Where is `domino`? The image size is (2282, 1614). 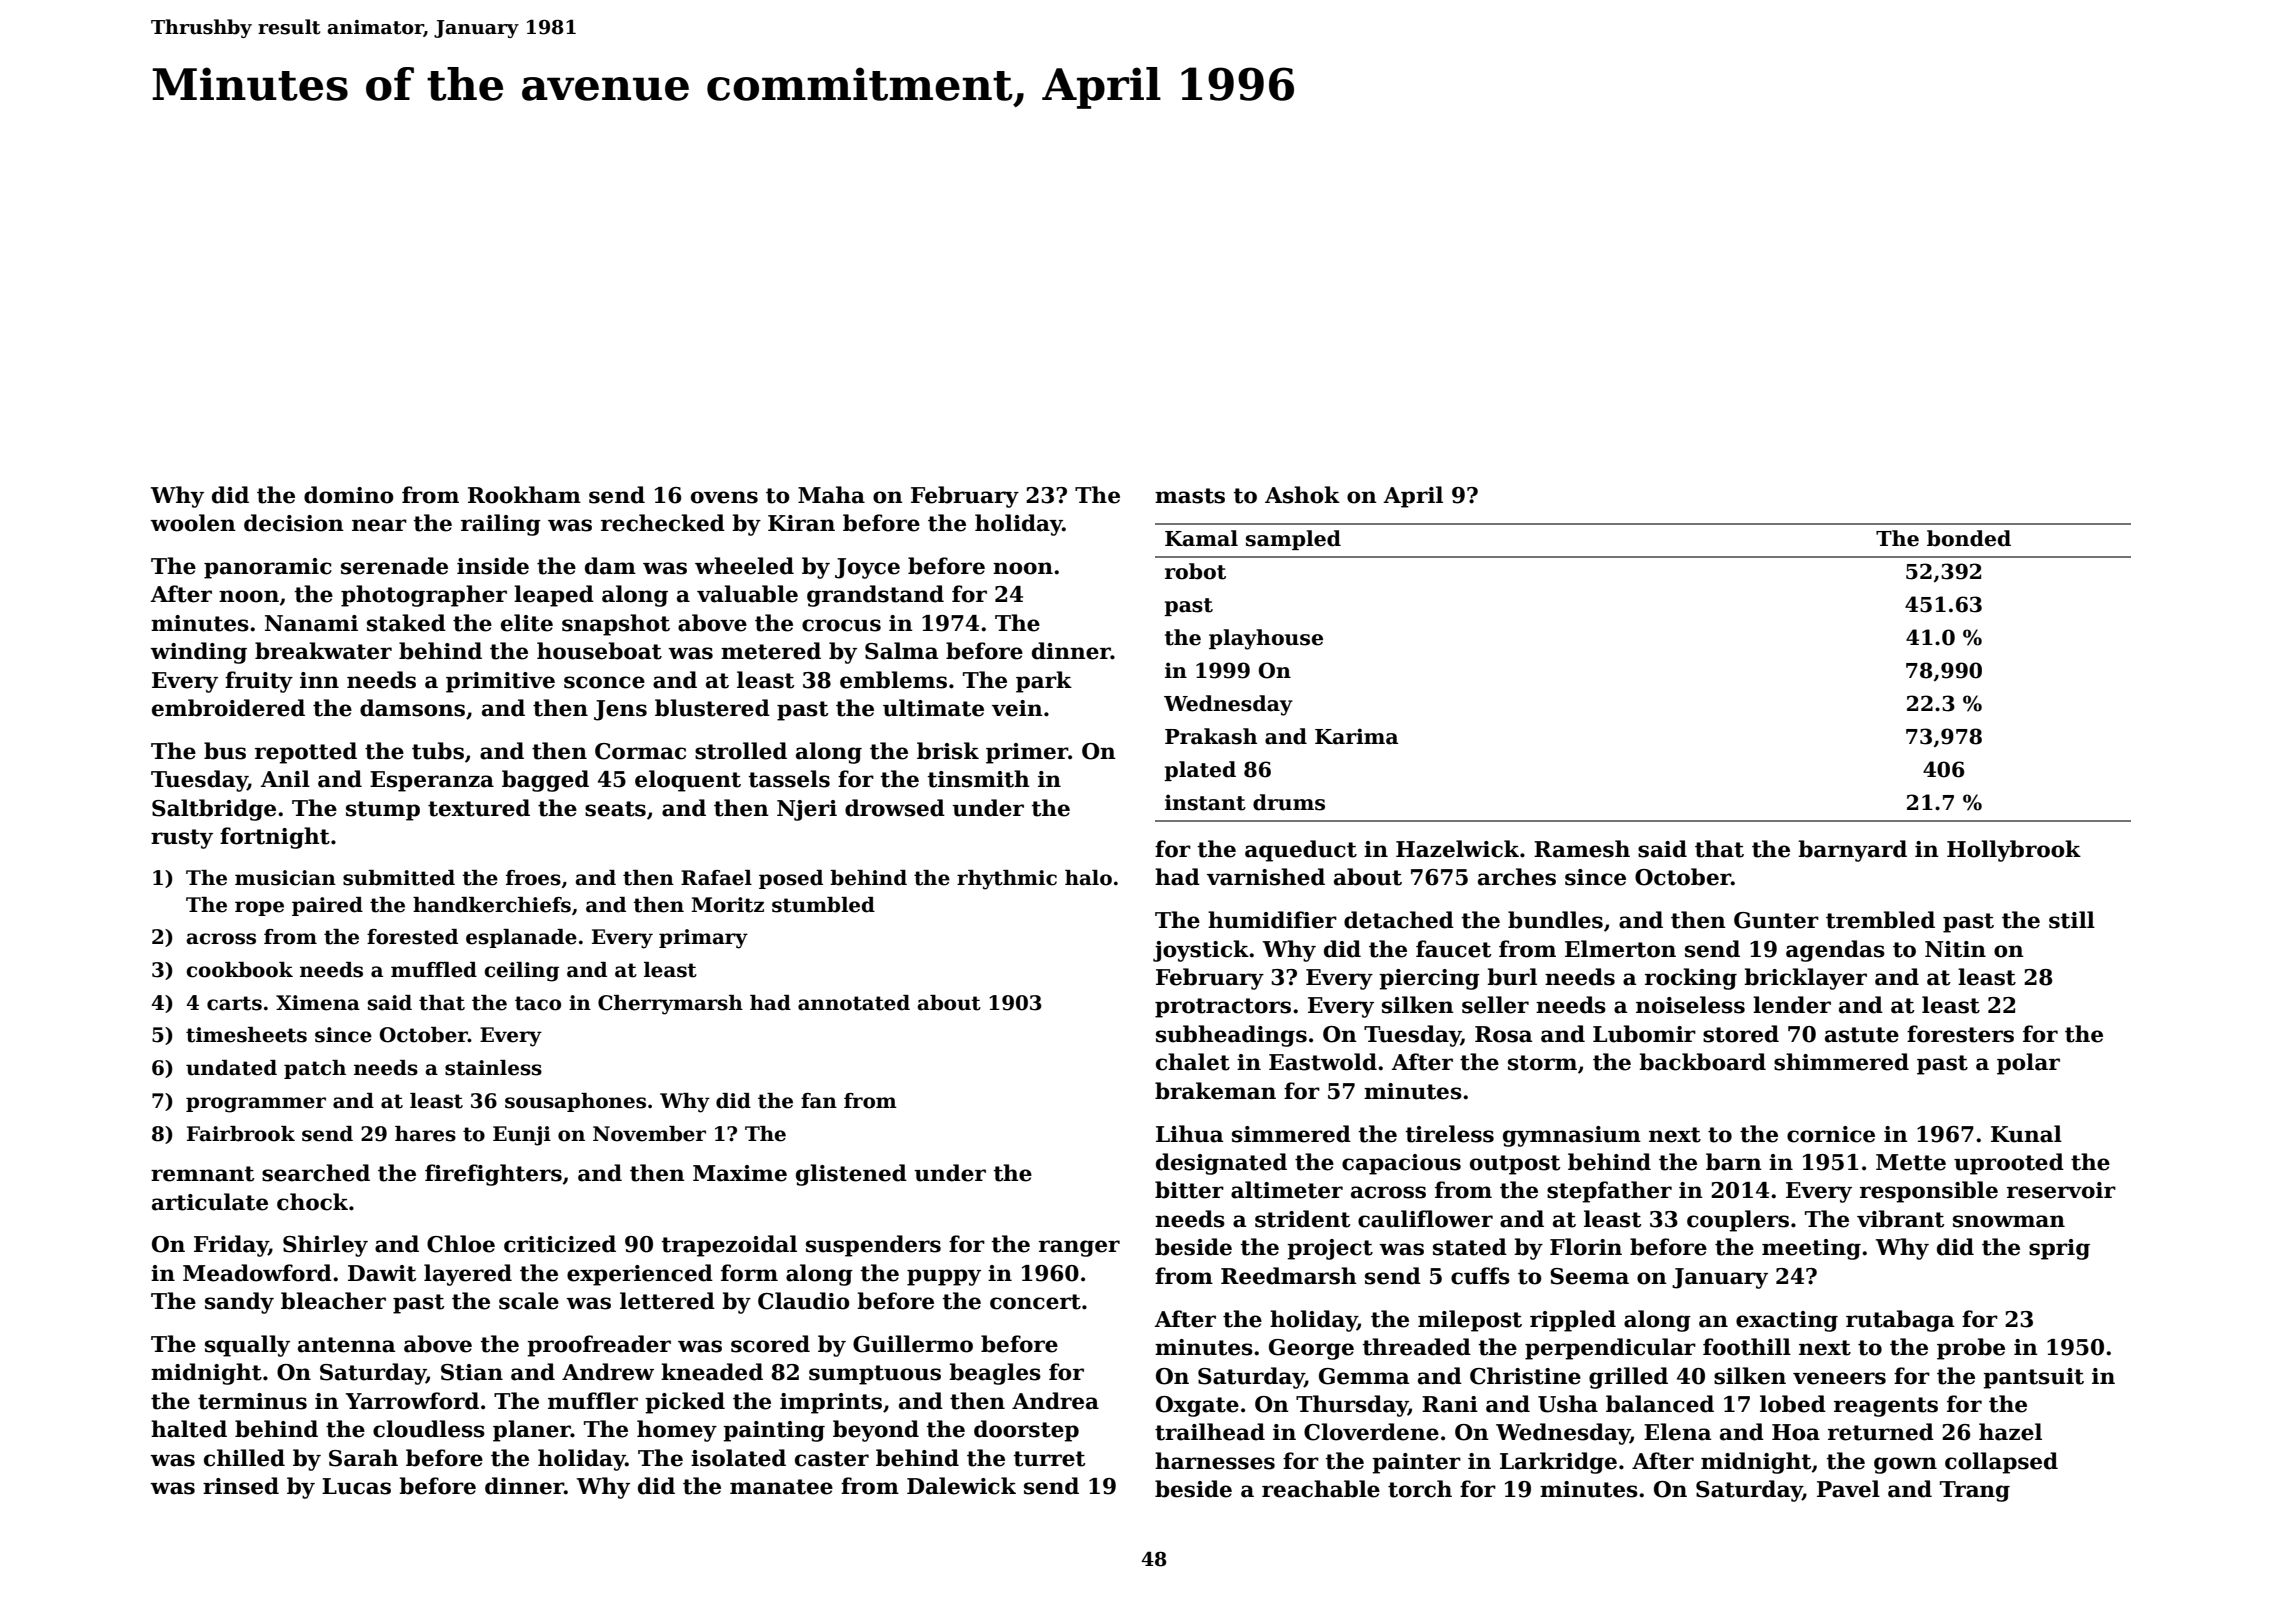
domino is located at coordinates (349, 495).
